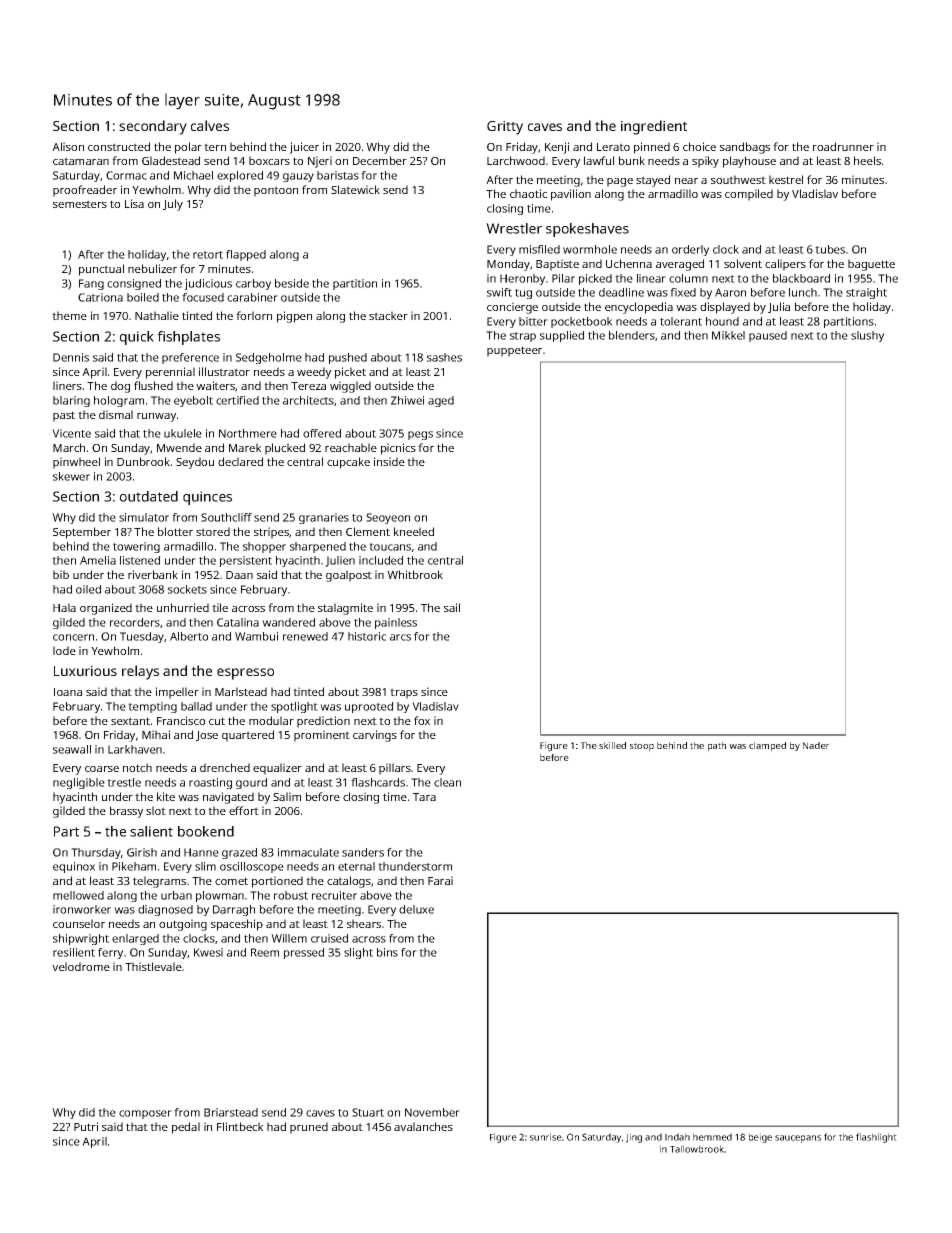 The height and width of the document is (1233, 952). I want to click on pontoon, so click(276, 191).
